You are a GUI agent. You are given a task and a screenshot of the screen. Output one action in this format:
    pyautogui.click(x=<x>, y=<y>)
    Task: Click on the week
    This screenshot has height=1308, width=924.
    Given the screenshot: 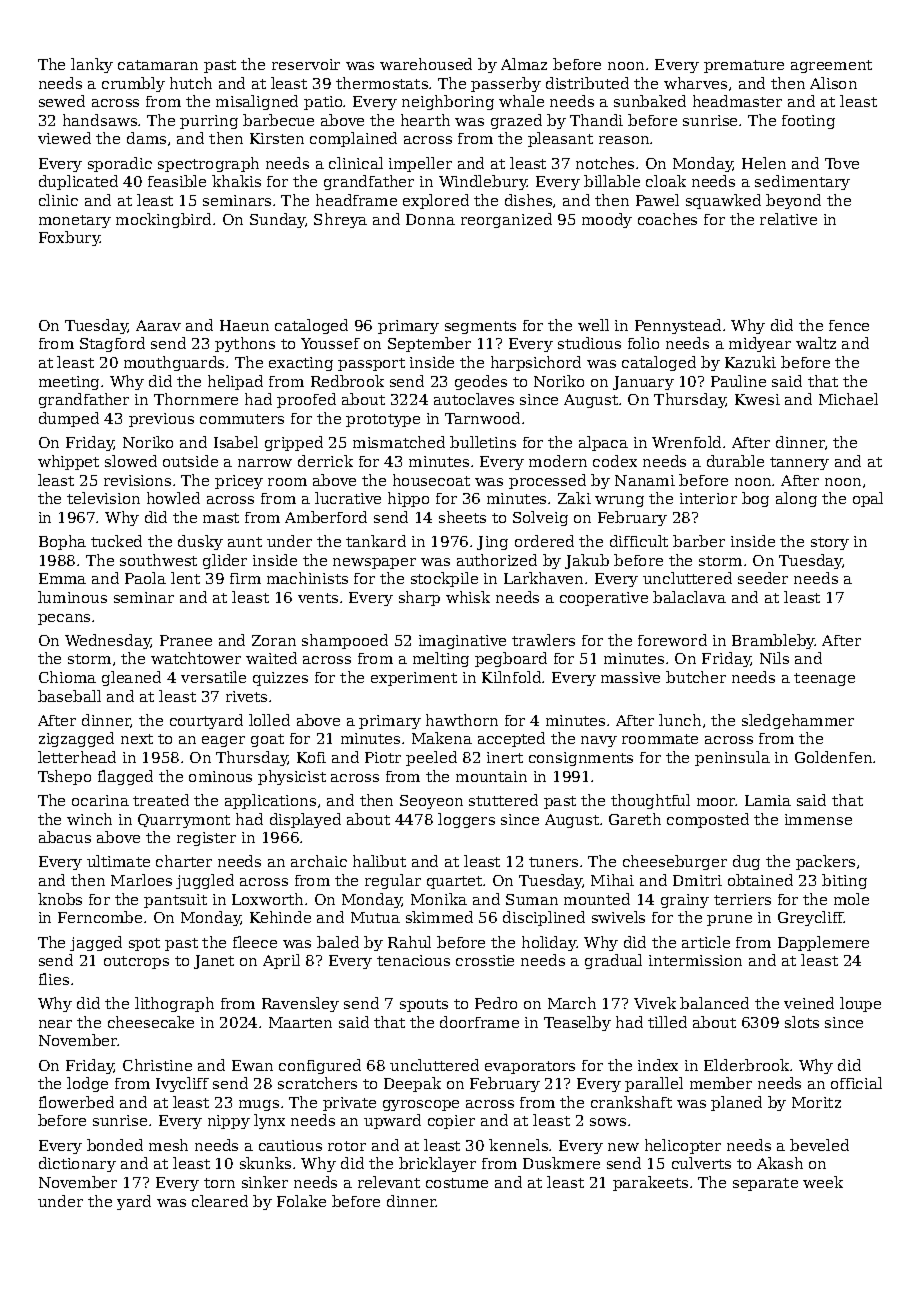 What is the action you would take?
    pyautogui.click(x=823, y=1182)
